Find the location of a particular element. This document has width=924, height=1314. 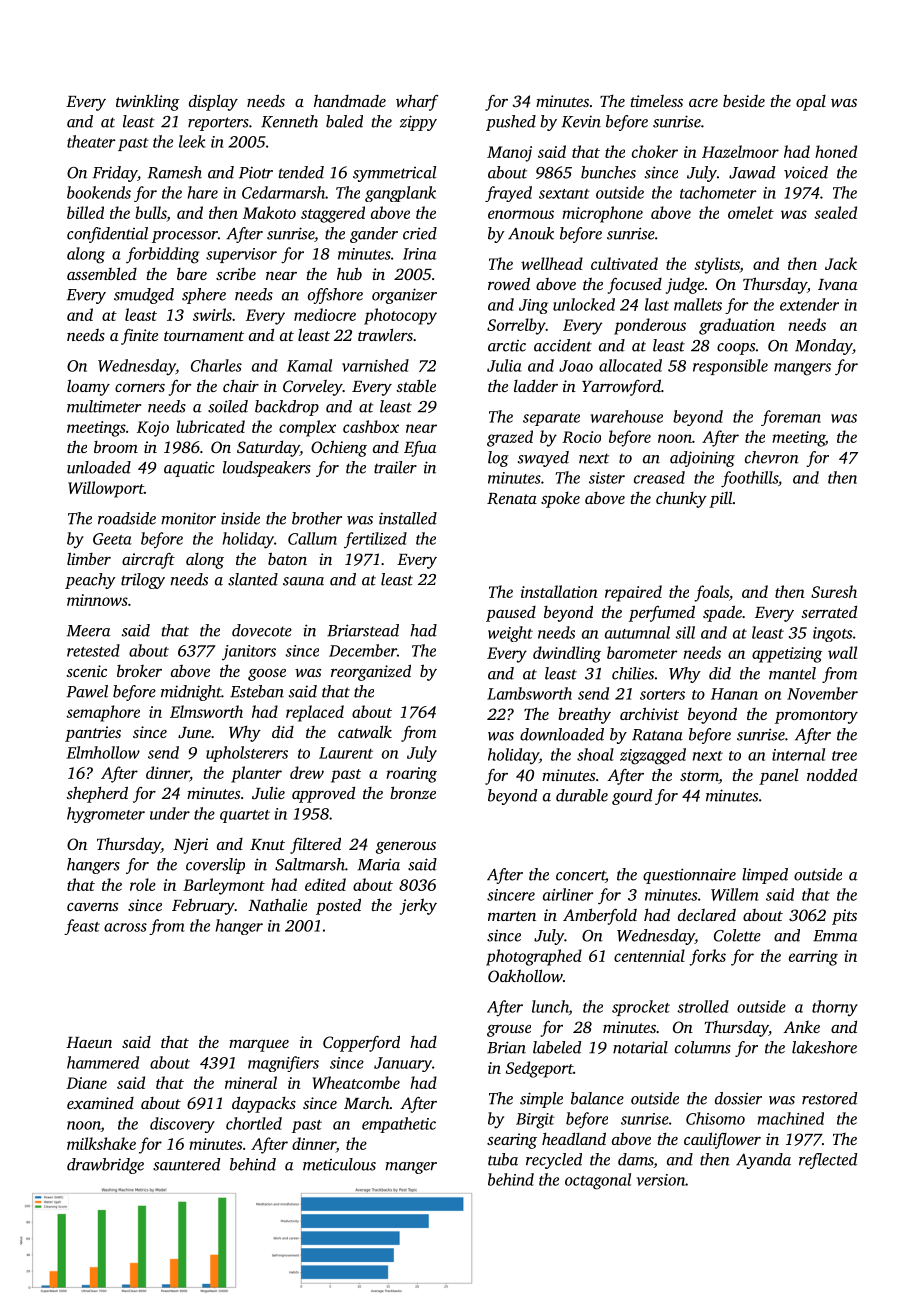

columns is located at coordinates (703, 1047).
